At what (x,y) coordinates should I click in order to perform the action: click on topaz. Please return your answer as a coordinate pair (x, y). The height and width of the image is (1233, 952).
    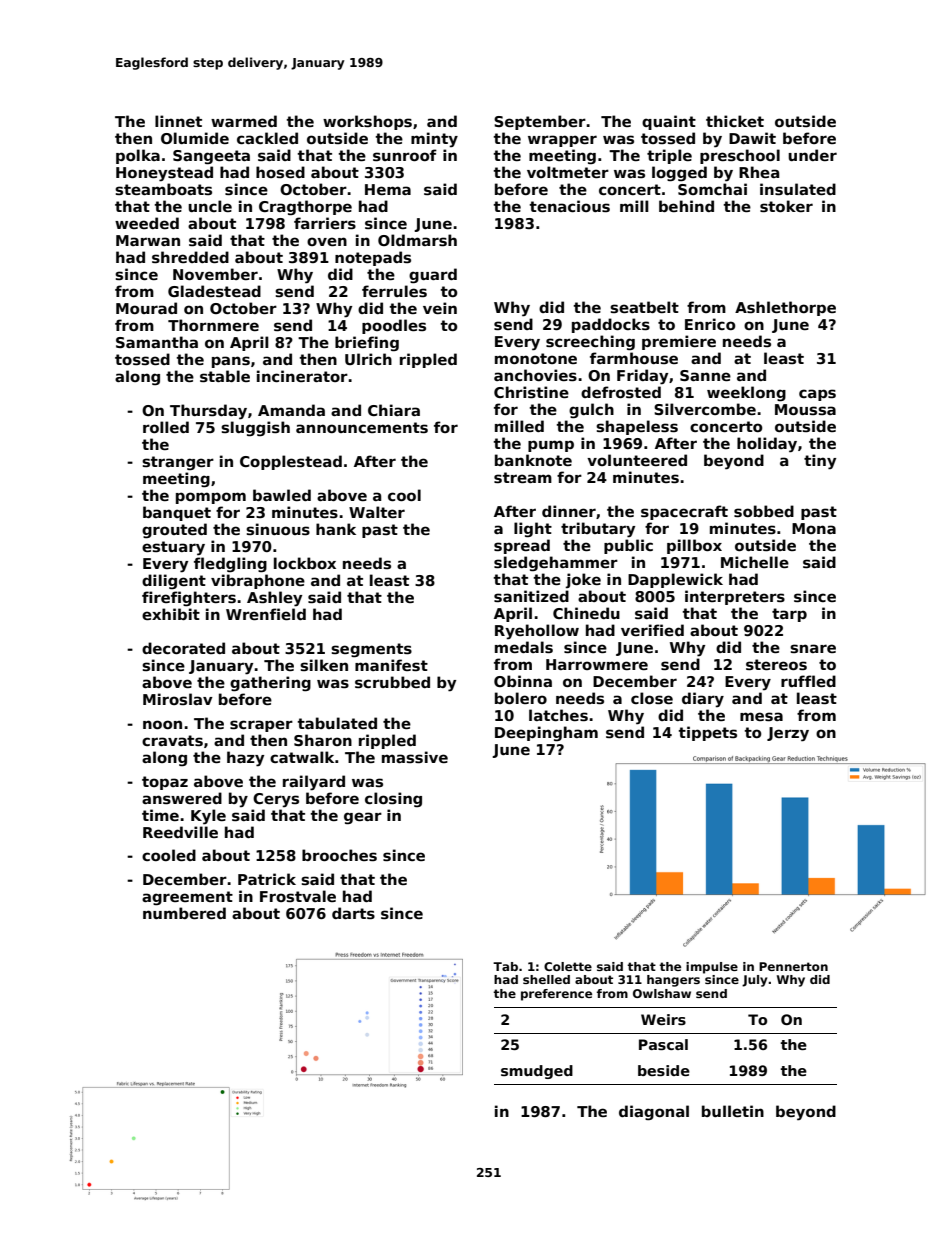
    Looking at the image, I should click on (165, 783).
